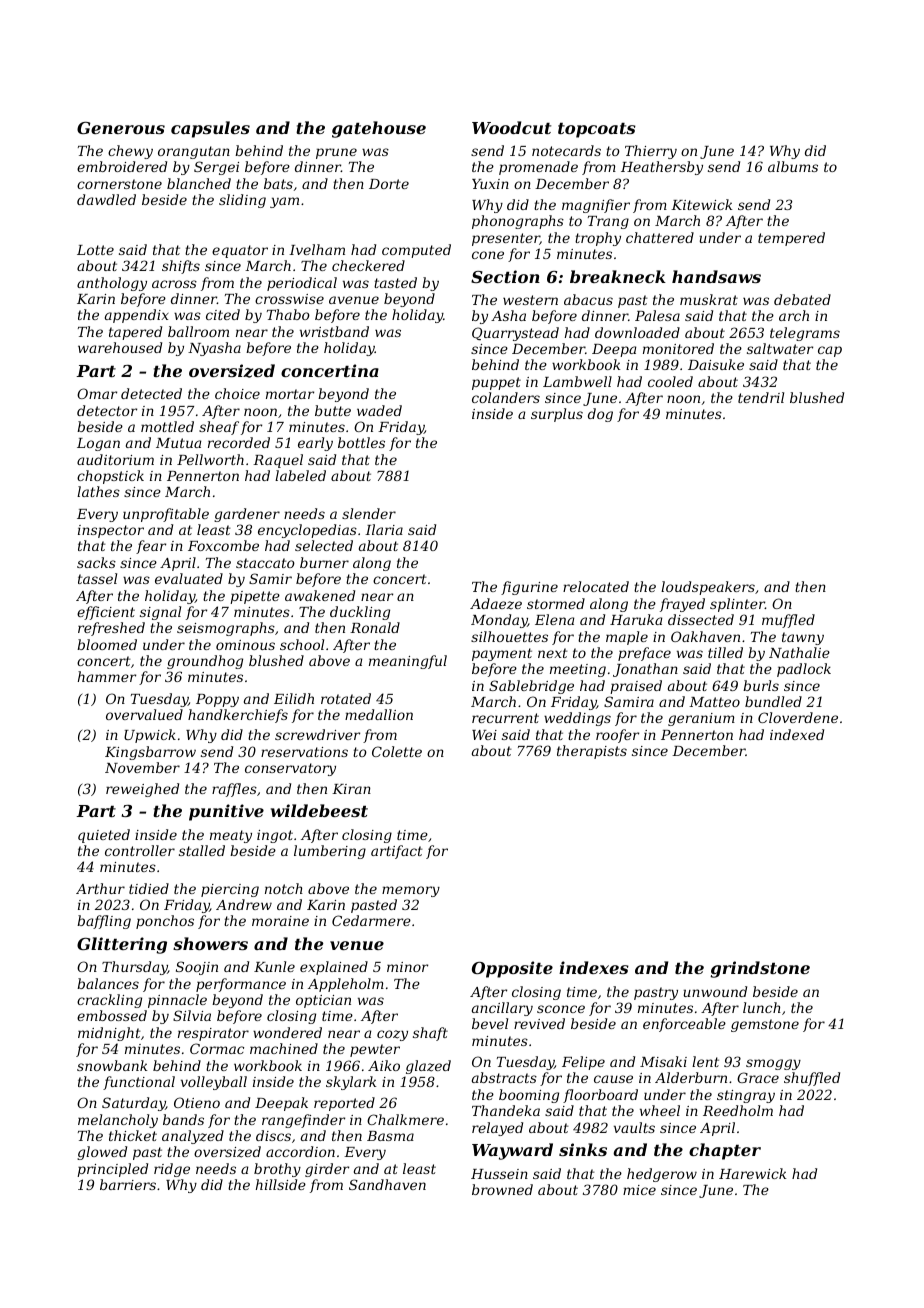 This screenshot has width=924, height=1308. Describe the element at coordinates (505, 276) in the screenshot. I see `Section` at that location.
